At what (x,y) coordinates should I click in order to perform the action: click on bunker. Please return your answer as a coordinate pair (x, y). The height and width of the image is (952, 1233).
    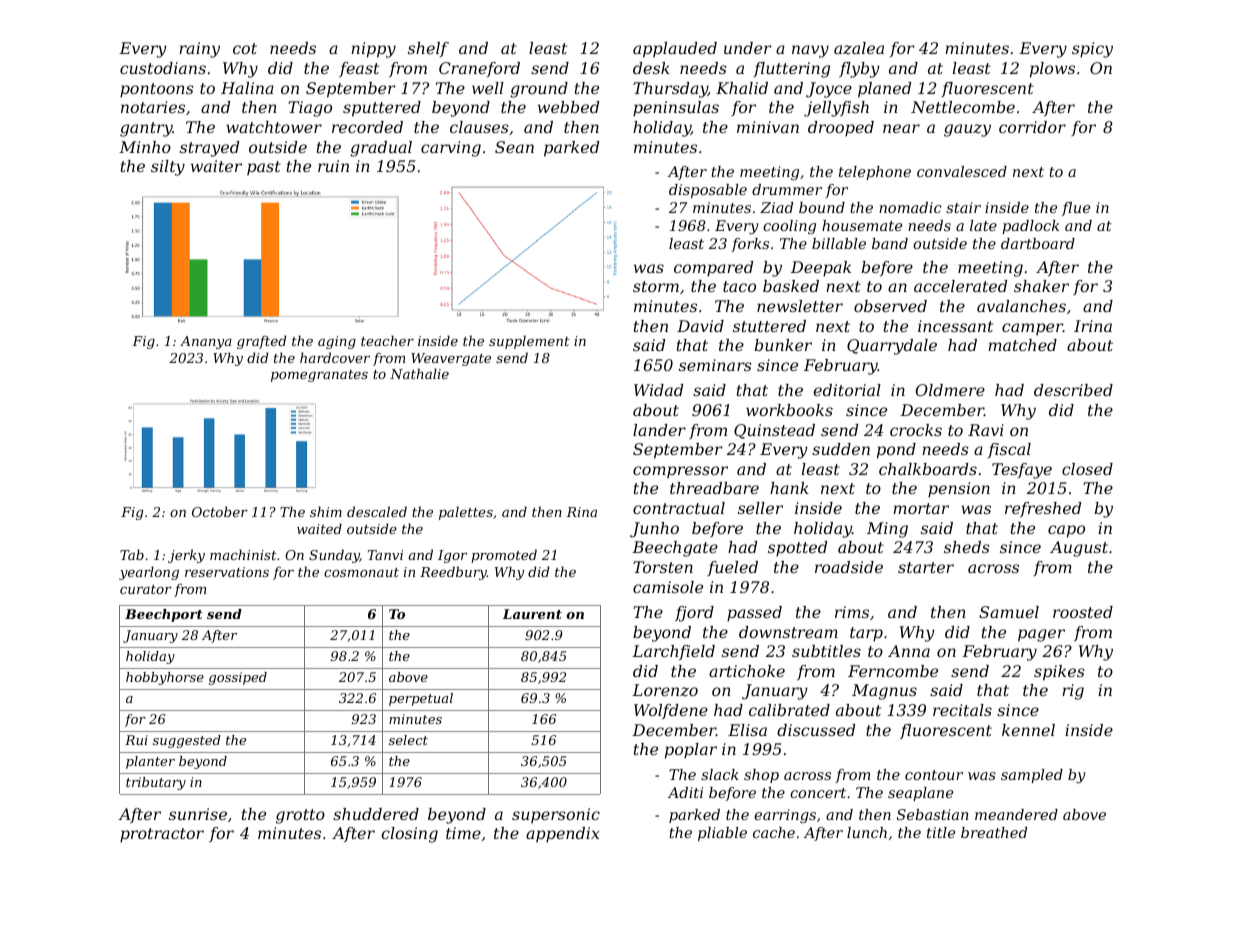
    Looking at the image, I should click on (783, 345).
